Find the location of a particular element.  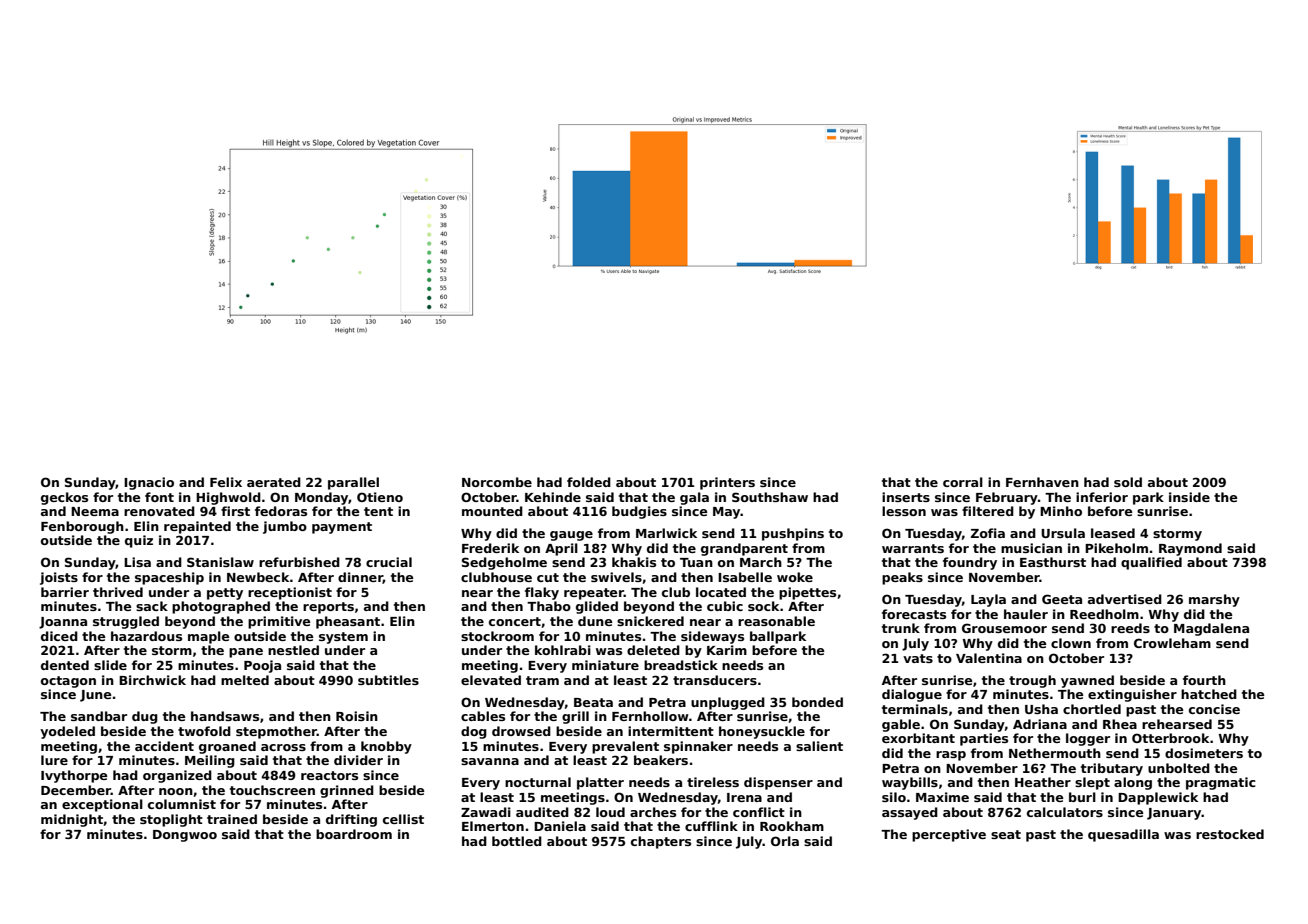

sandbar is located at coordinates (99, 716).
